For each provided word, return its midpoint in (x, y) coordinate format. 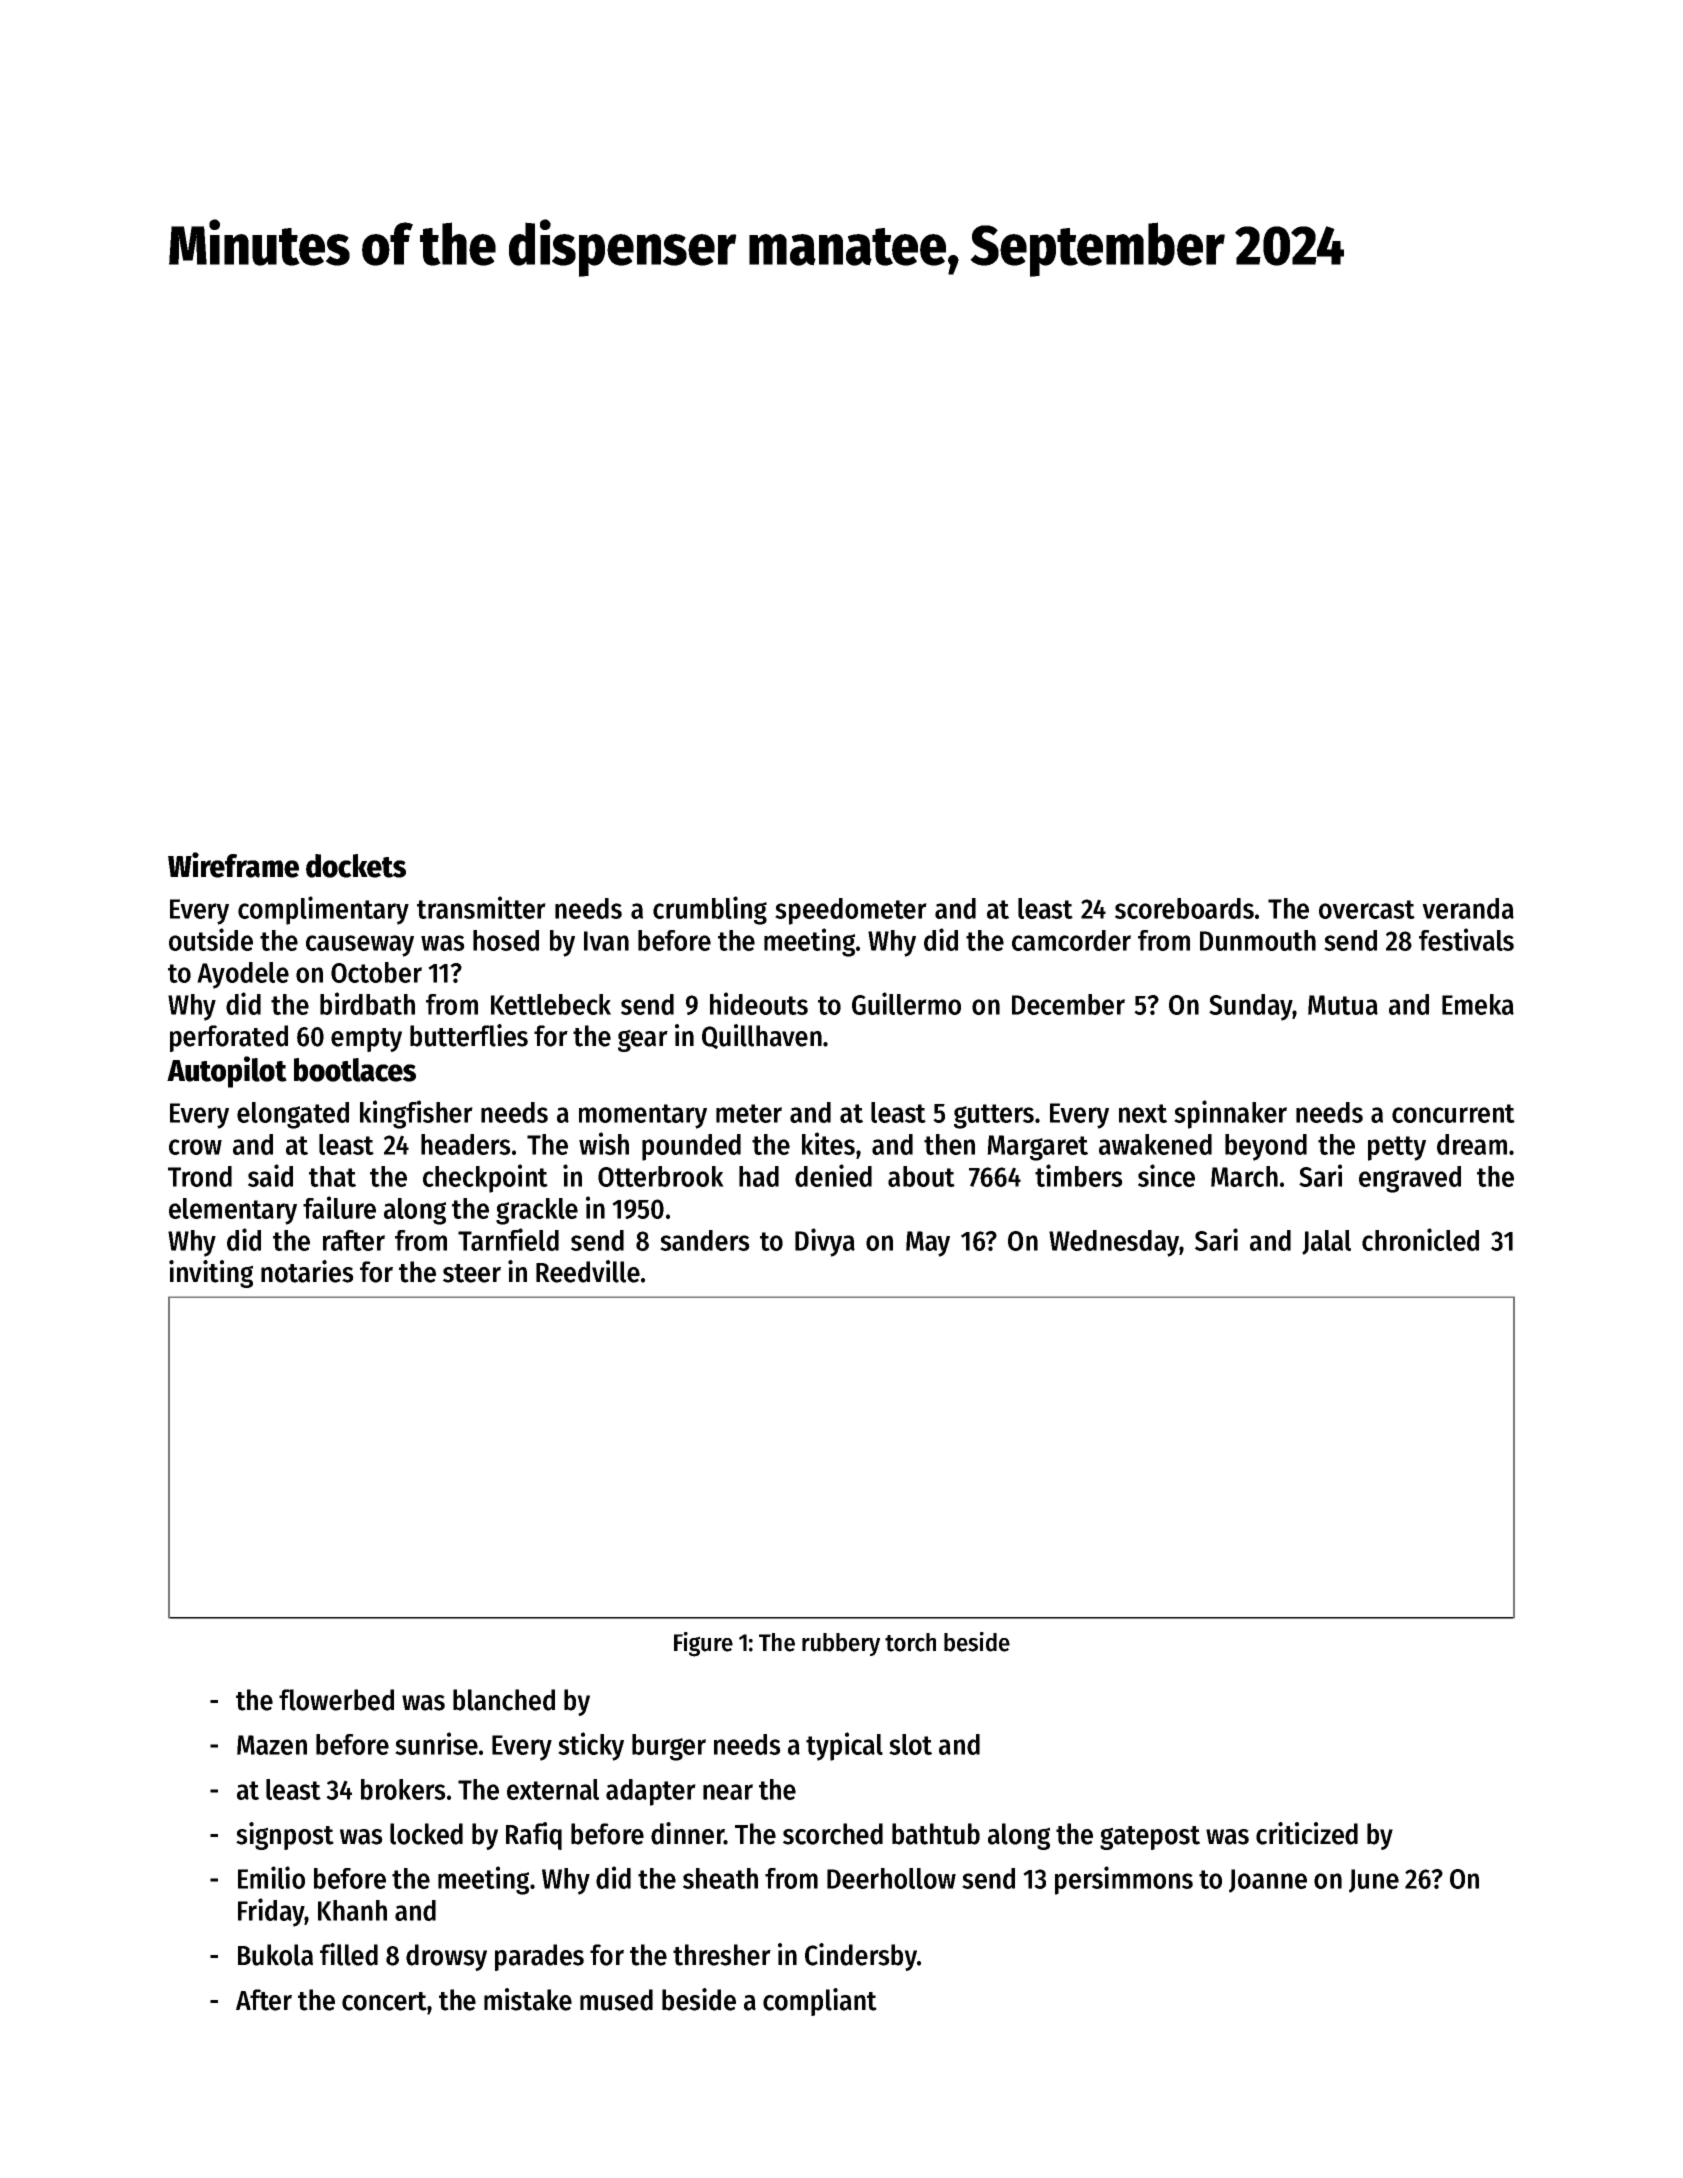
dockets (356, 866)
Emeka (1478, 1004)
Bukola (275, 1955)
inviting (211, 1274)
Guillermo (906, 1003)
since (1166, 1175)
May (928, 1244)
